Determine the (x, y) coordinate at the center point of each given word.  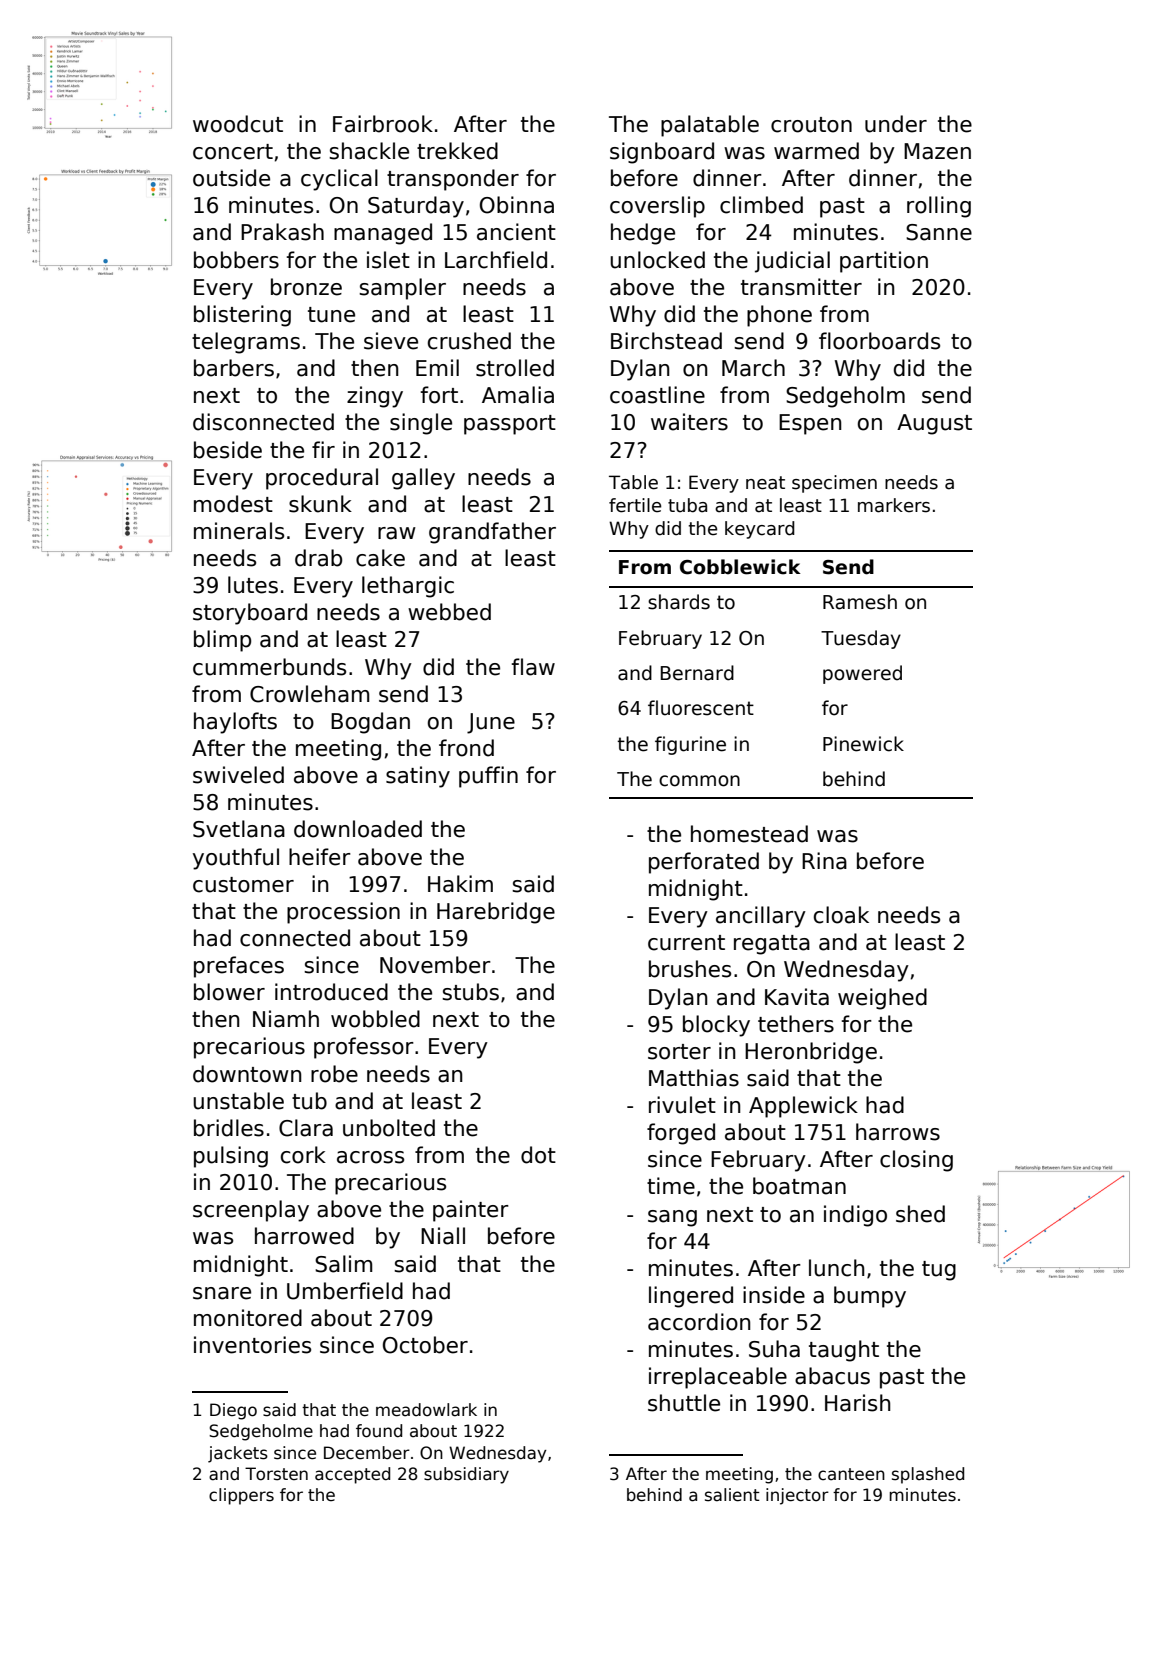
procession (343, 913)
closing (916, 1161)
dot (538, 1155)
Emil (437, 367)
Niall (443, 1236)
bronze (306, 287)
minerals (239, 531)
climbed (761, 205)
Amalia (518, 395)
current (686, 943)
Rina (824, 861)
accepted (352, 1475)
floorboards (879, 341)
